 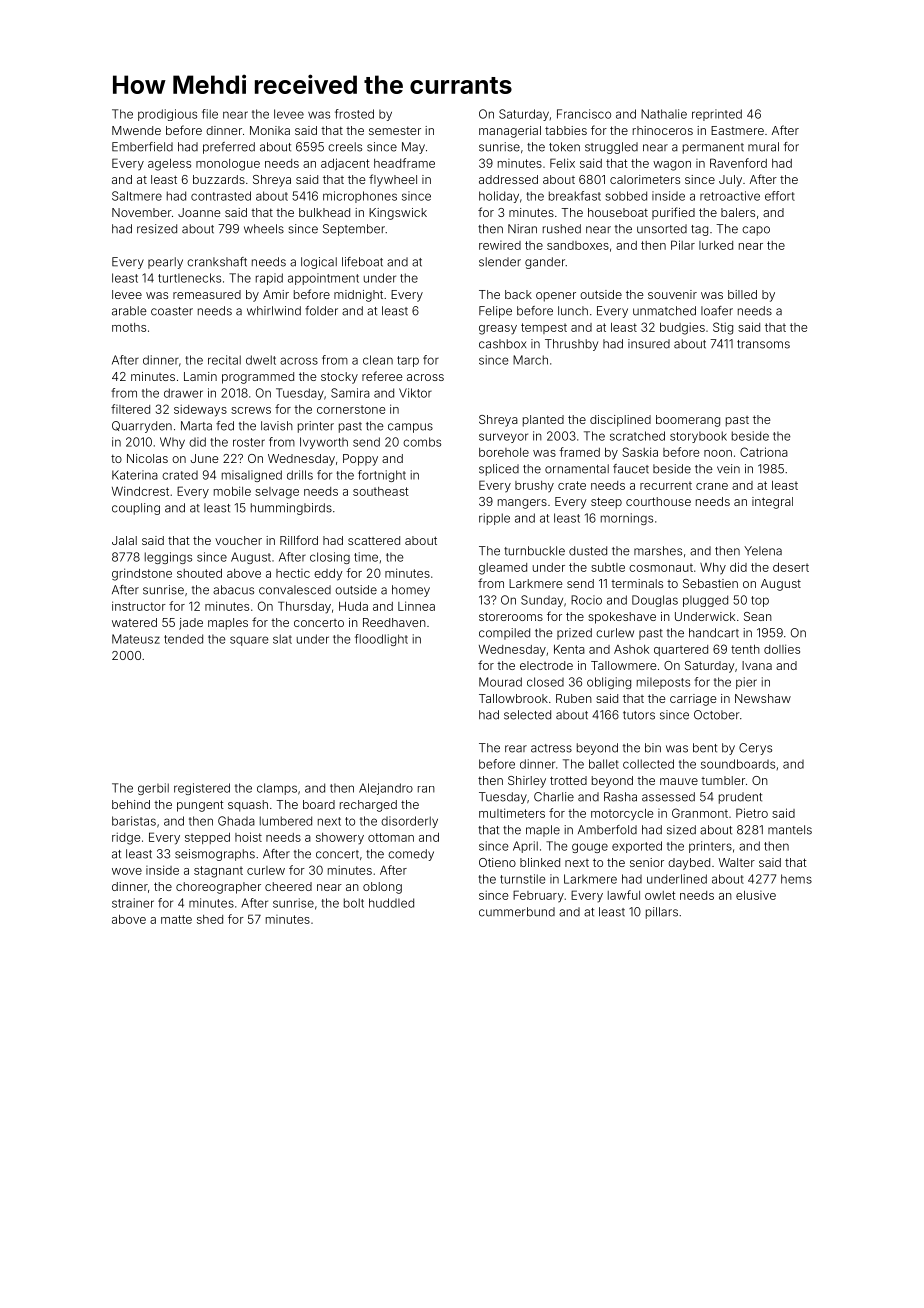 What do you see at coordinates (494, 519) in the screenshot?
I see `ripple` at bounding box center [494, 519].
